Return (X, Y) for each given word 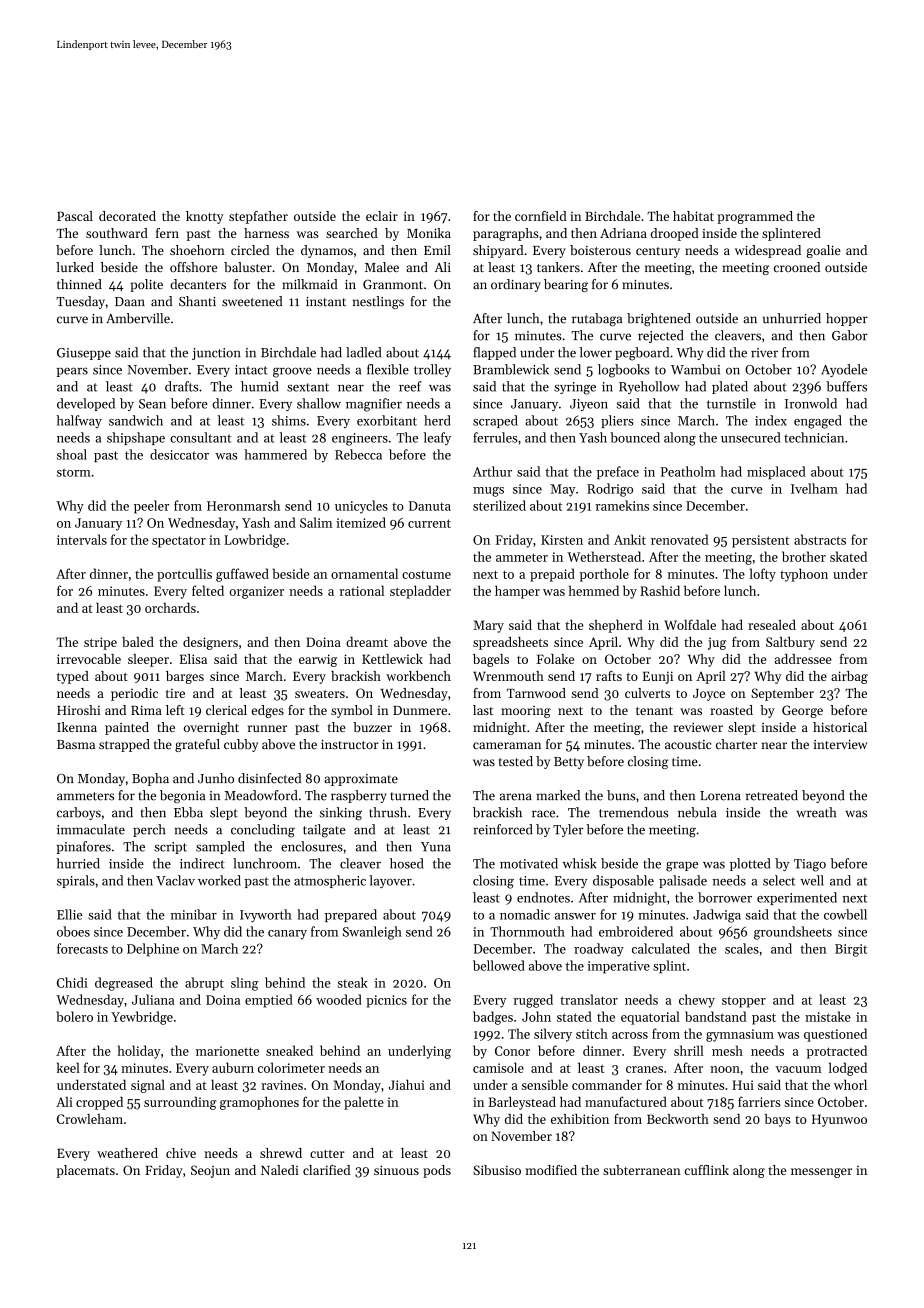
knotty (204, 217)
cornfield (541, 216)
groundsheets (793, 933)
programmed (755, 217)
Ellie (70, 914)
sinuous (396, 1170)
